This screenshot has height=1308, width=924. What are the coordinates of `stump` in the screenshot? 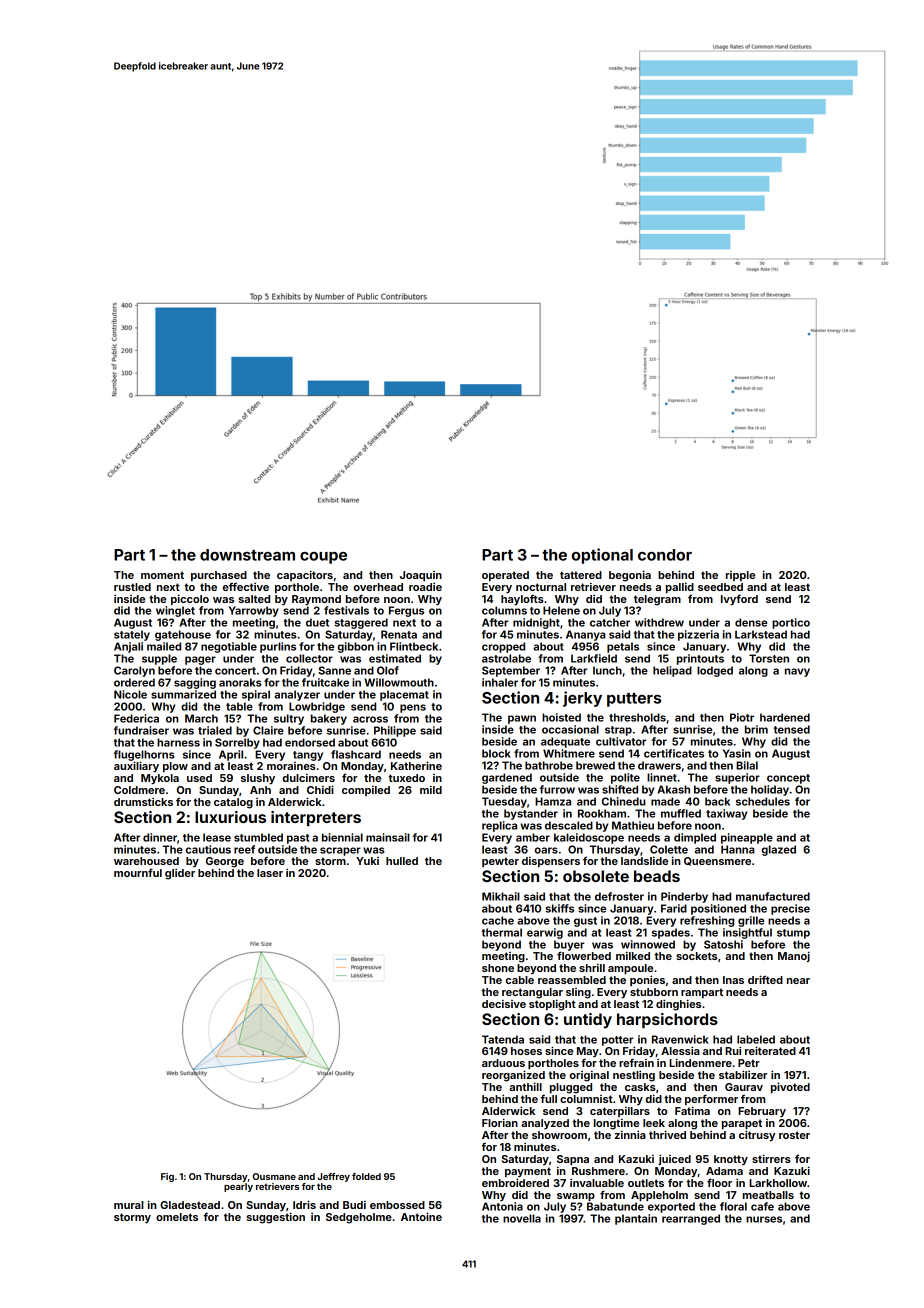 It's located at (793, 934).
